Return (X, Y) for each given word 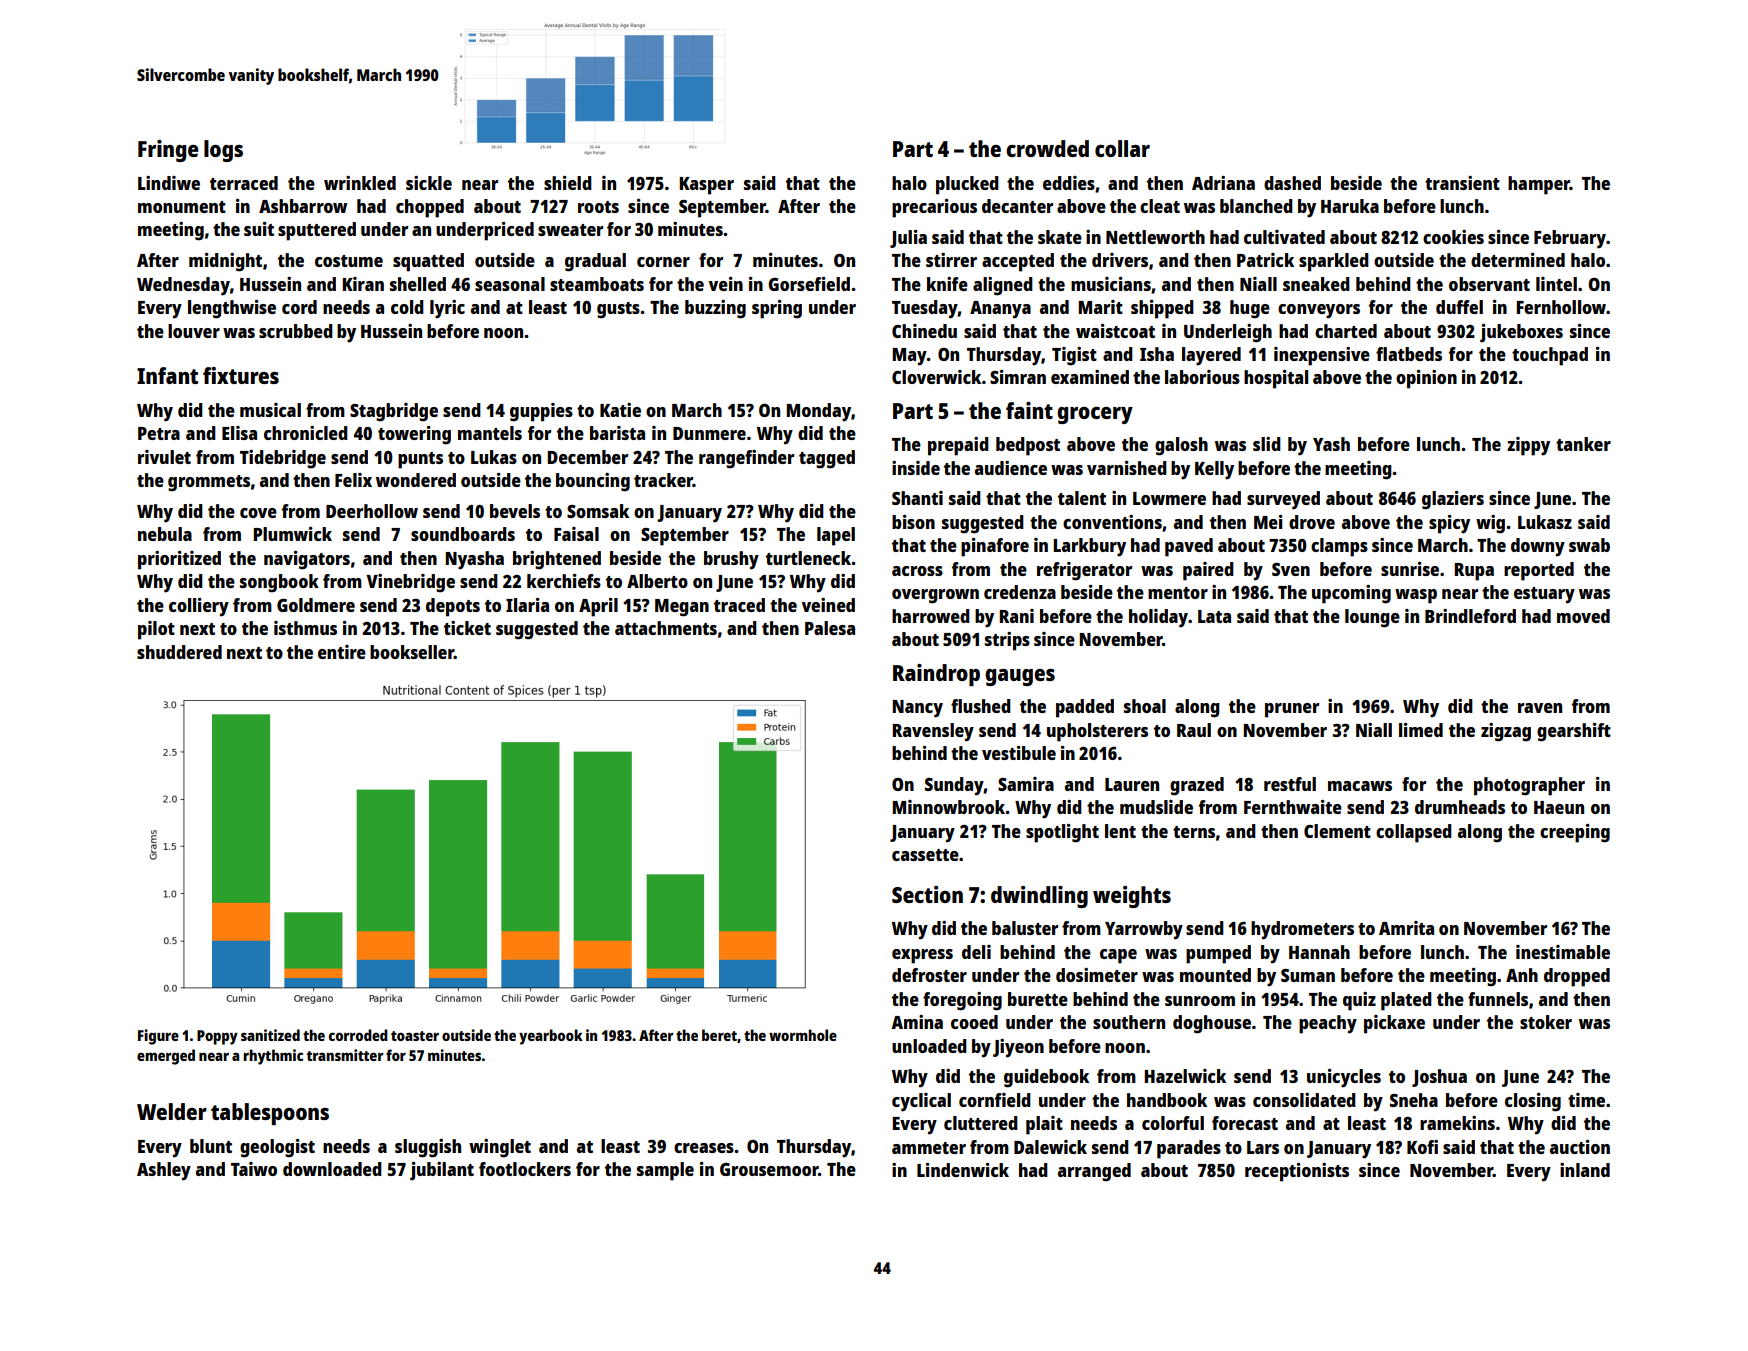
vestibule (1019, 753)
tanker (1583, 444)
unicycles (1344, 1078)
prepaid (958, 446)
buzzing (715, 309)
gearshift (1574, 732)
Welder (172, 1111)
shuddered (179, 652)
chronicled (306, 433)
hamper (1539, 185)
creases (704, 1148)
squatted (428, 262)
